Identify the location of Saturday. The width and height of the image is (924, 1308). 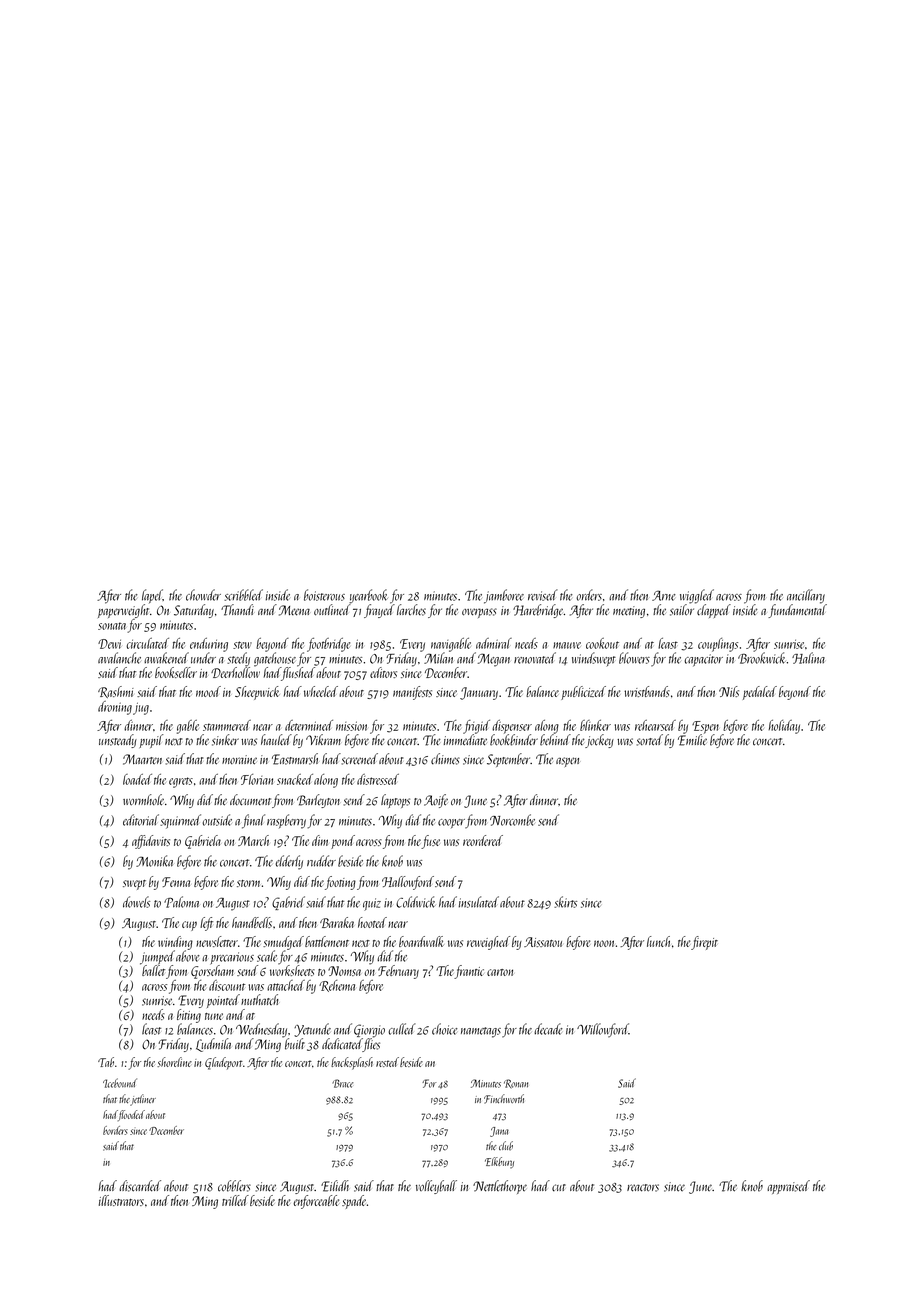
(194, 611).
